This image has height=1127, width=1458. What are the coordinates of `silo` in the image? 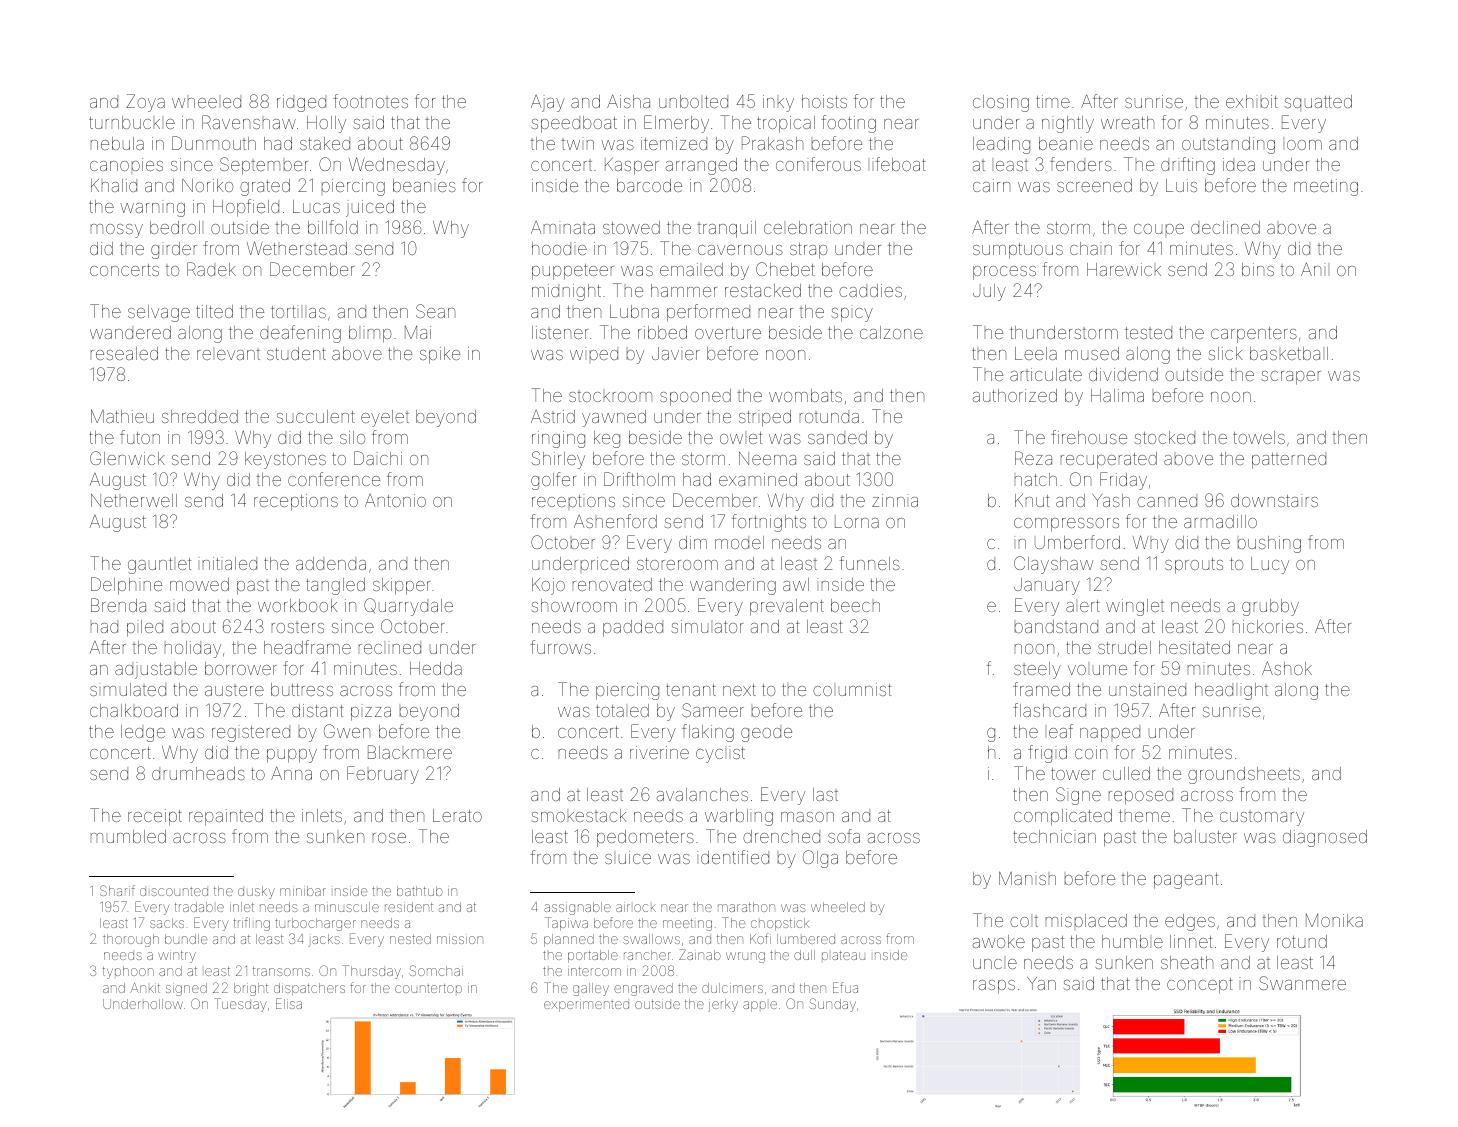 It's located at (352, 437).
